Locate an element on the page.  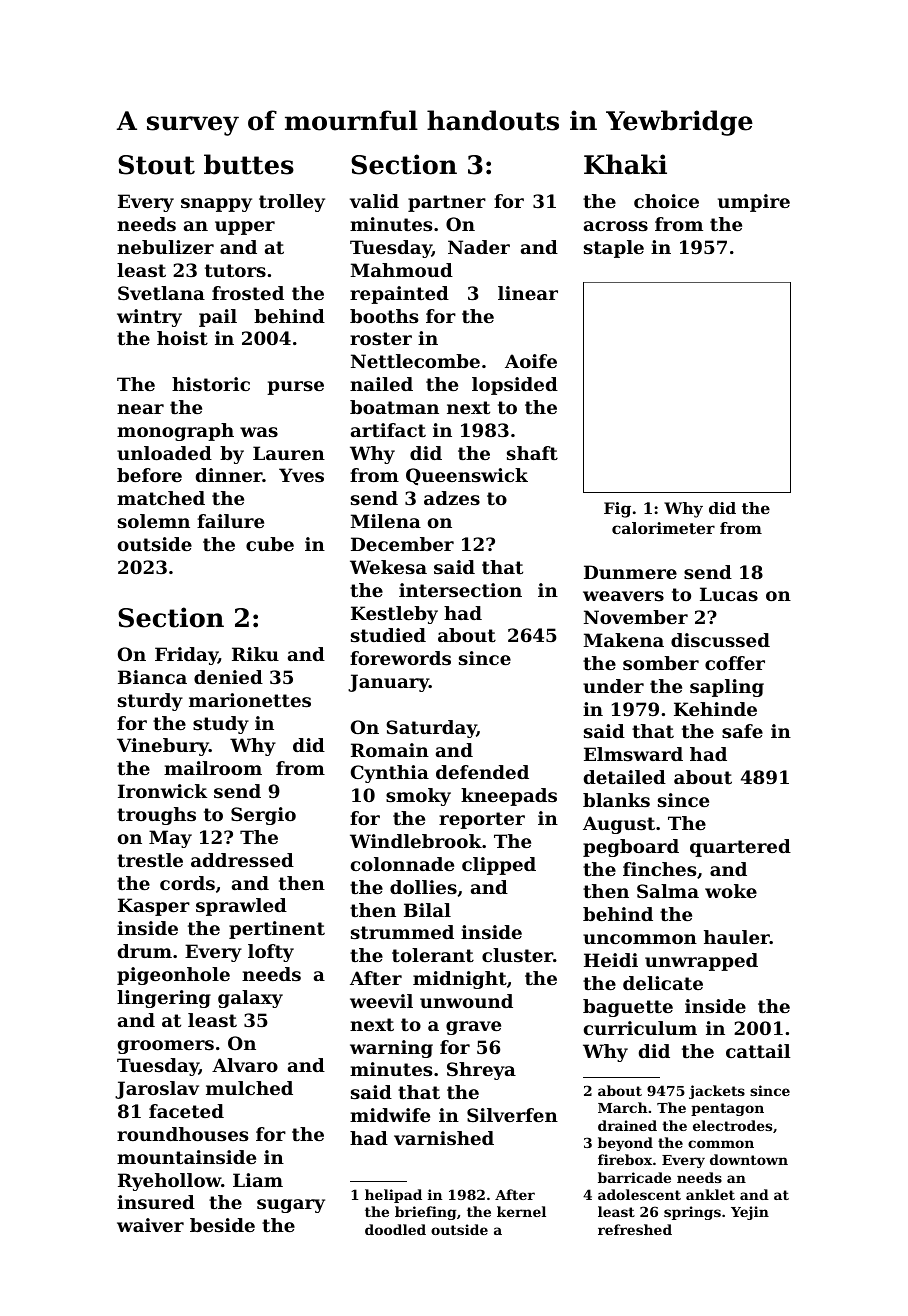
unwound is located at coordinates (466, 1001).
